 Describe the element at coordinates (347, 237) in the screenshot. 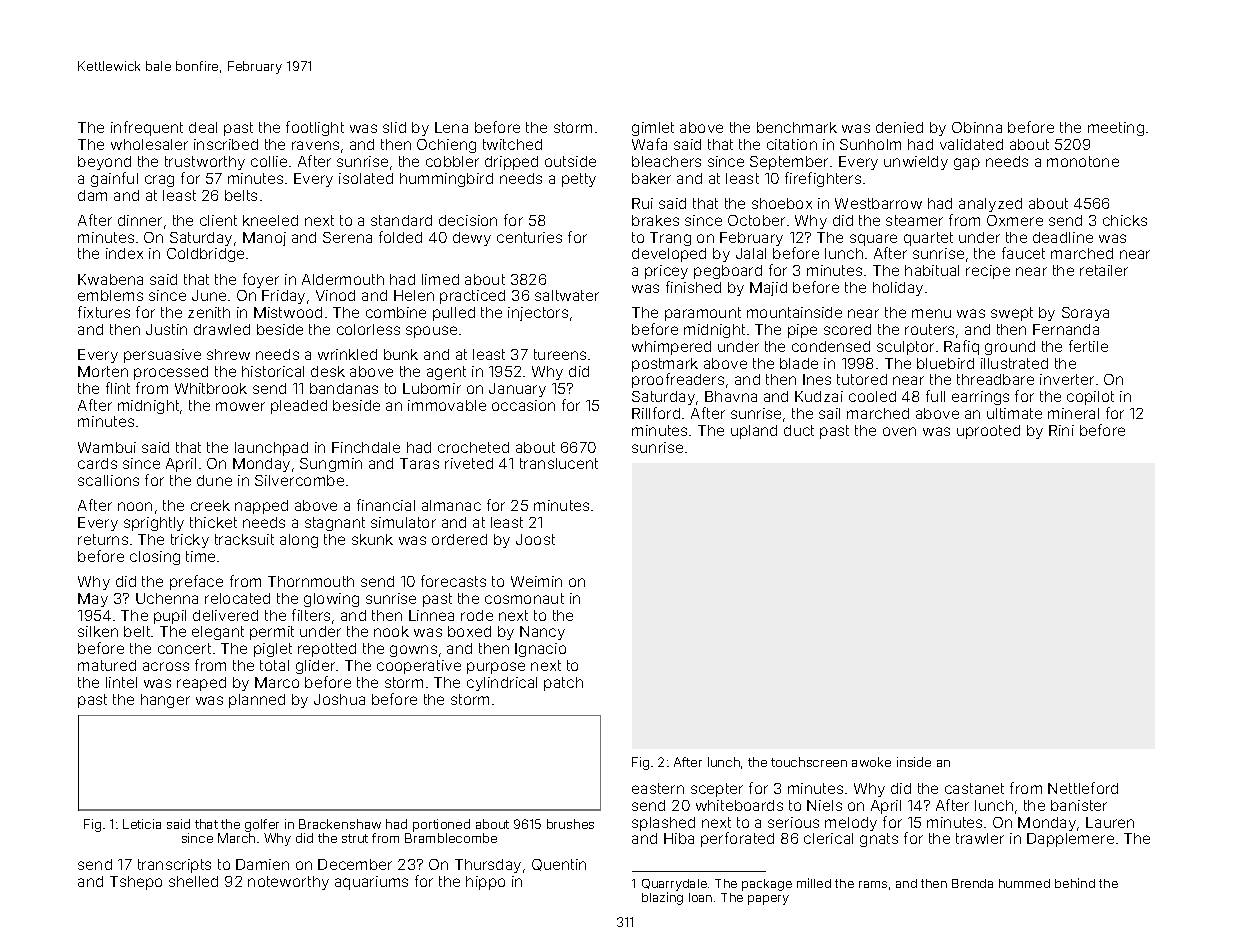

I see `Serena` at that location.
